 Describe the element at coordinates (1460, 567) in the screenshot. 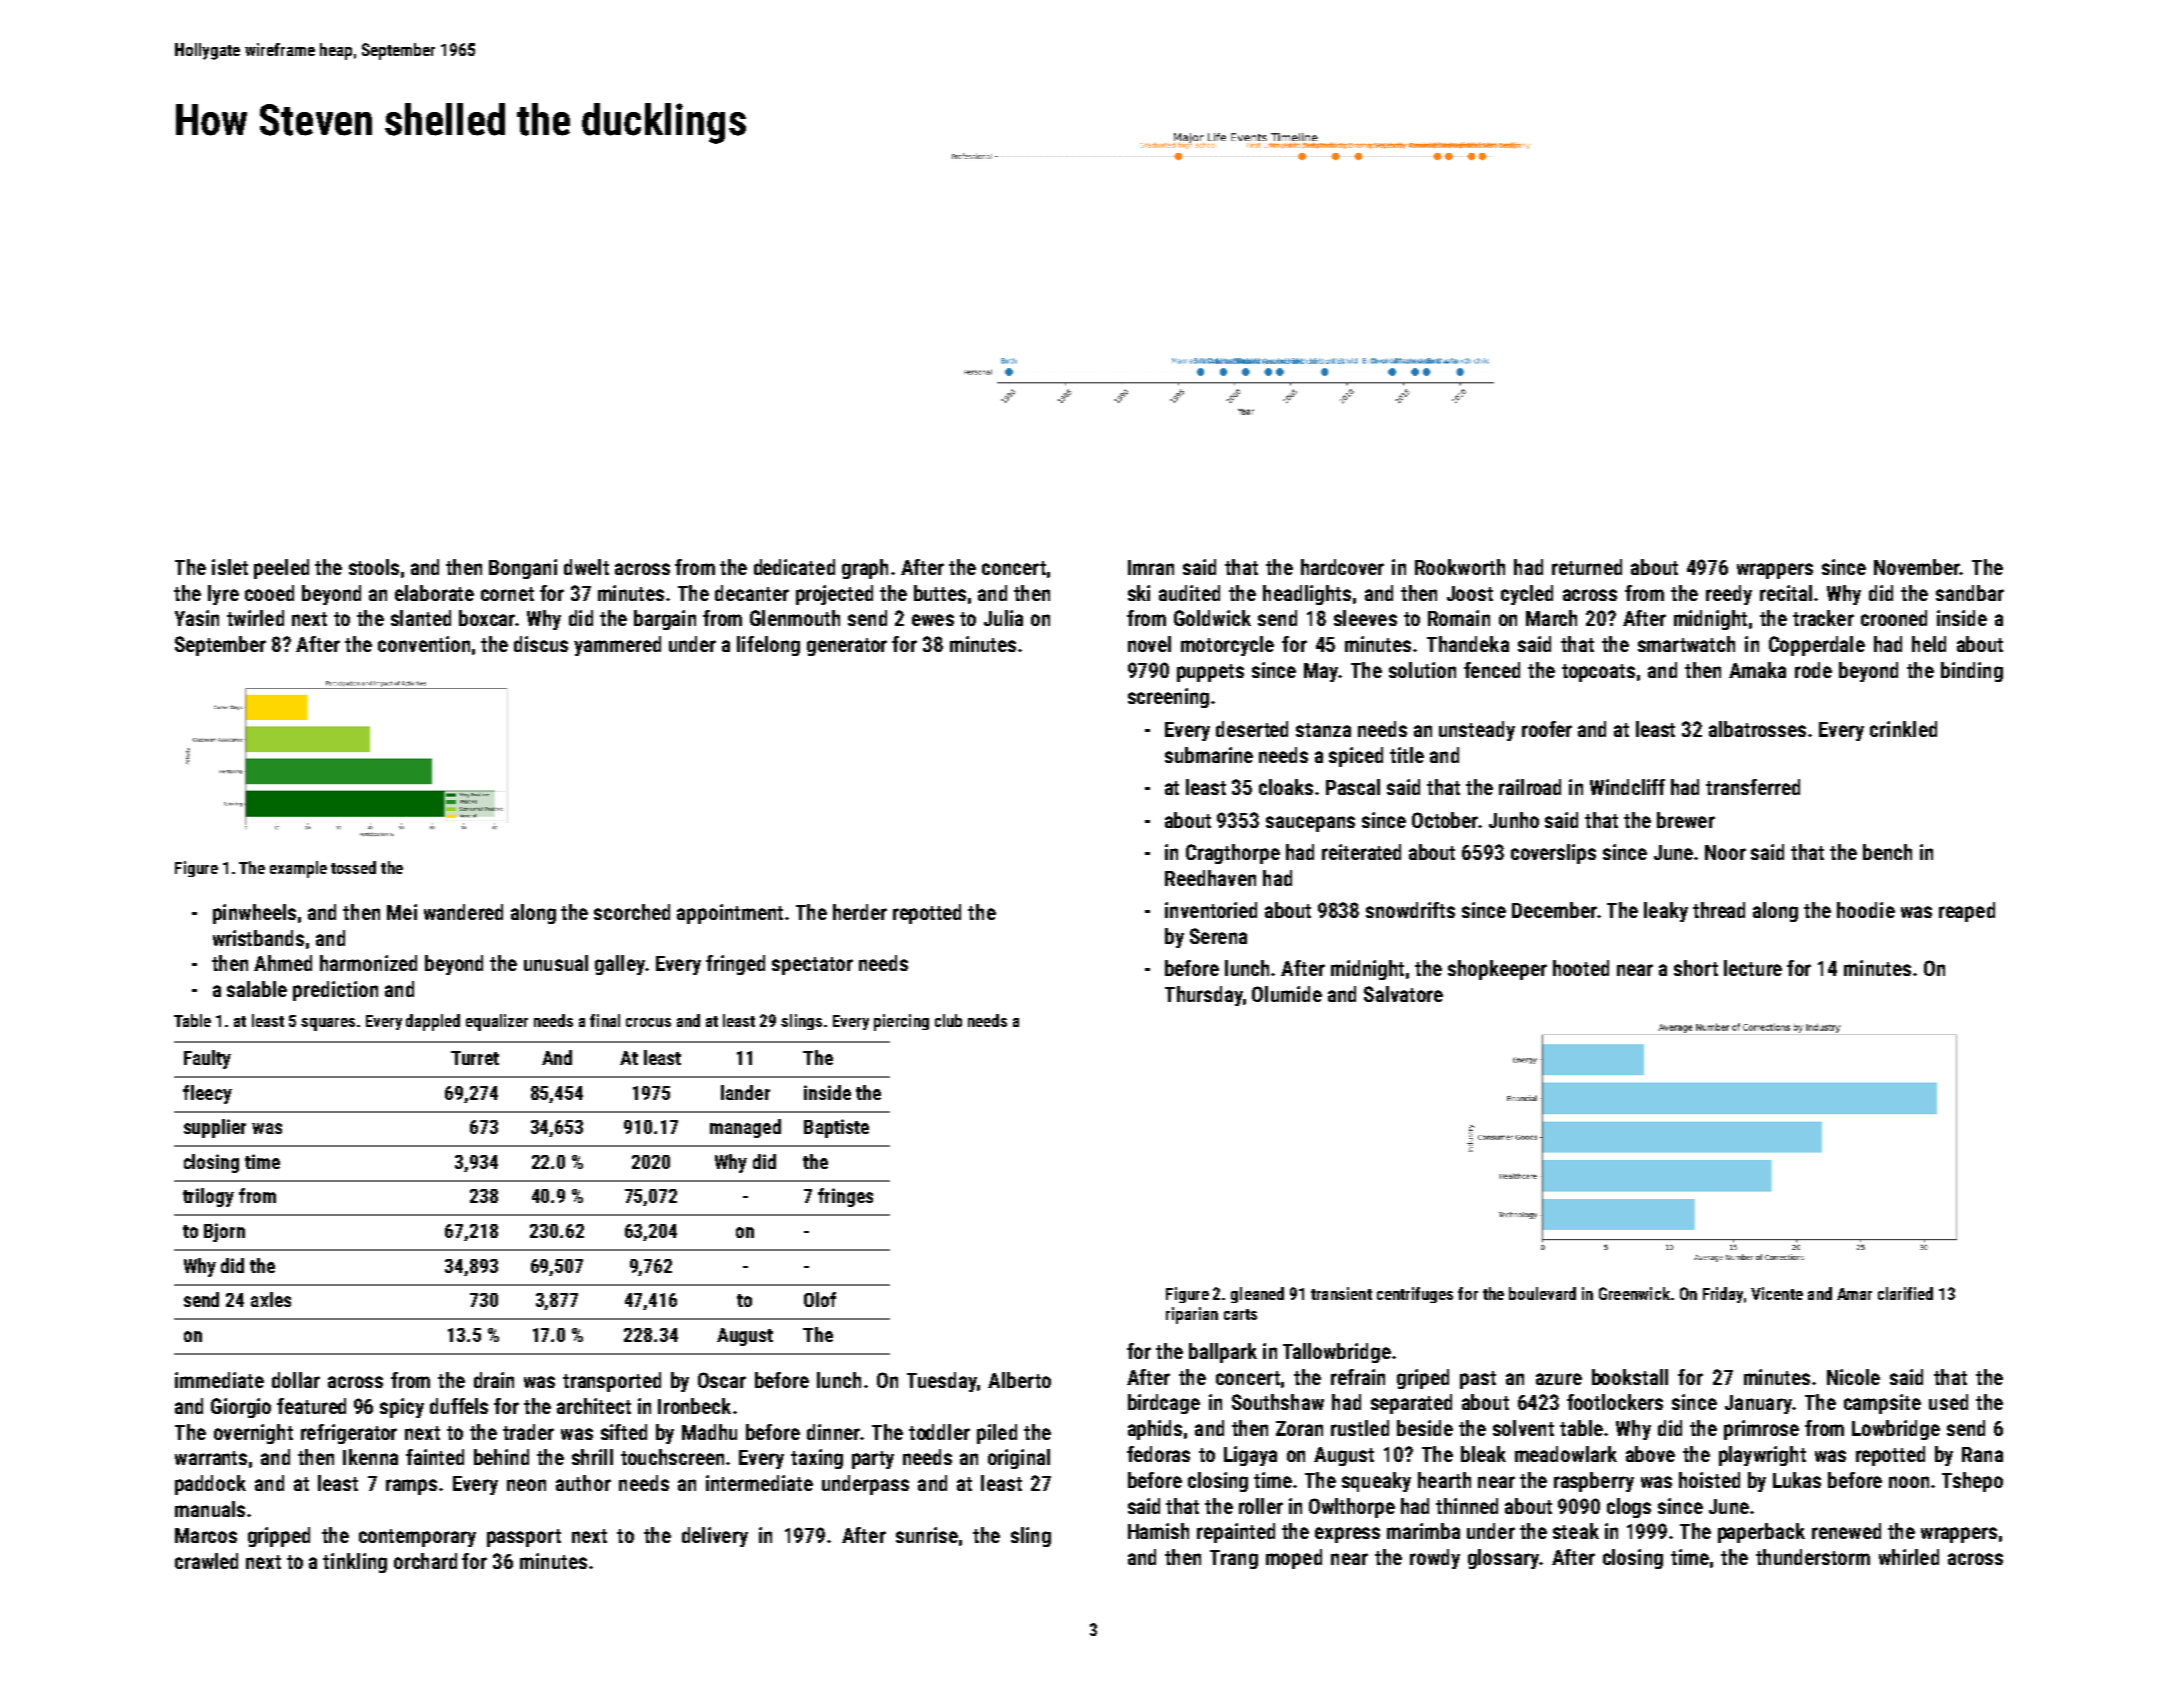

I see `Rookworth` at that location.
